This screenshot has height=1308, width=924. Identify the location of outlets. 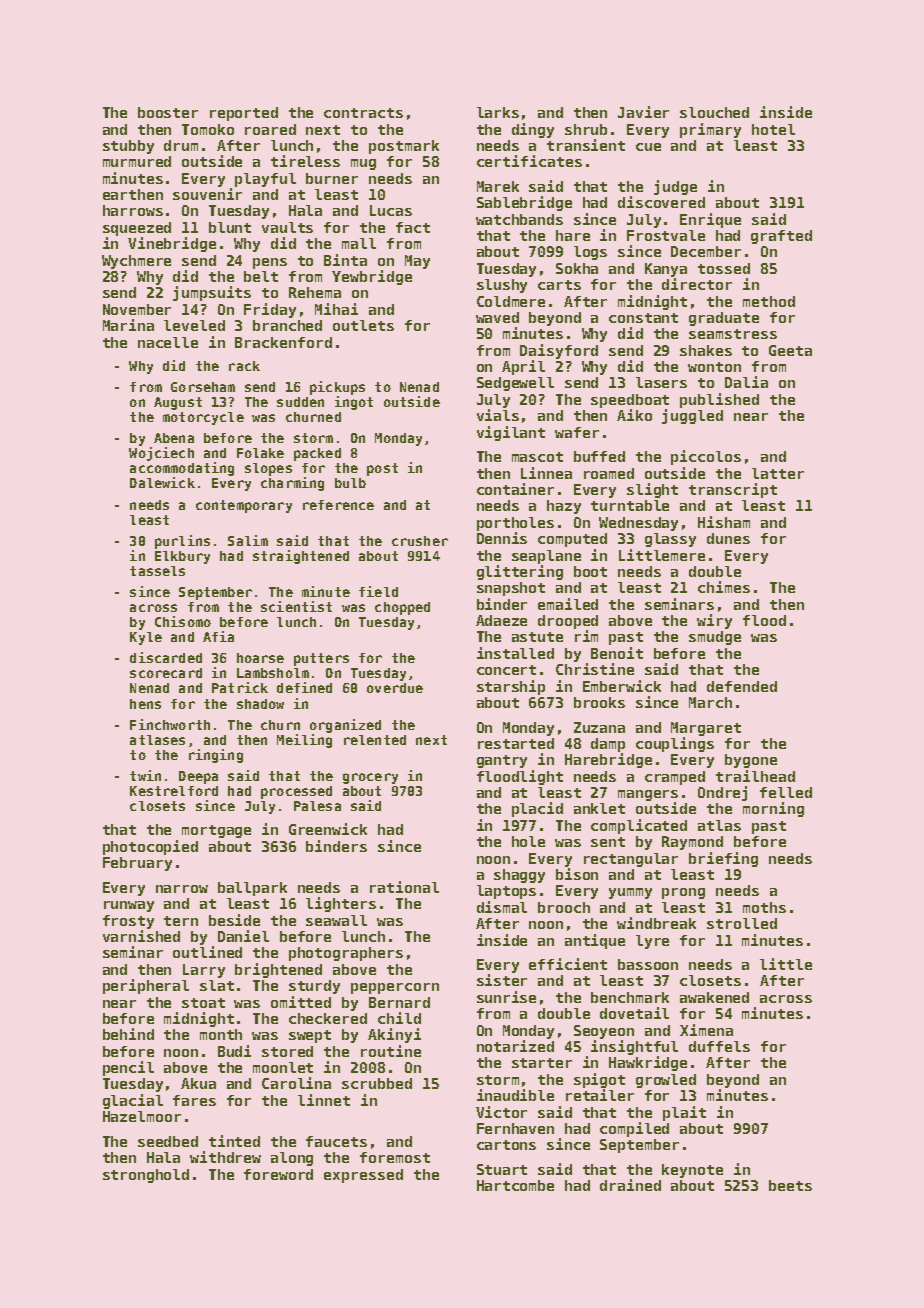
(363, 325).
